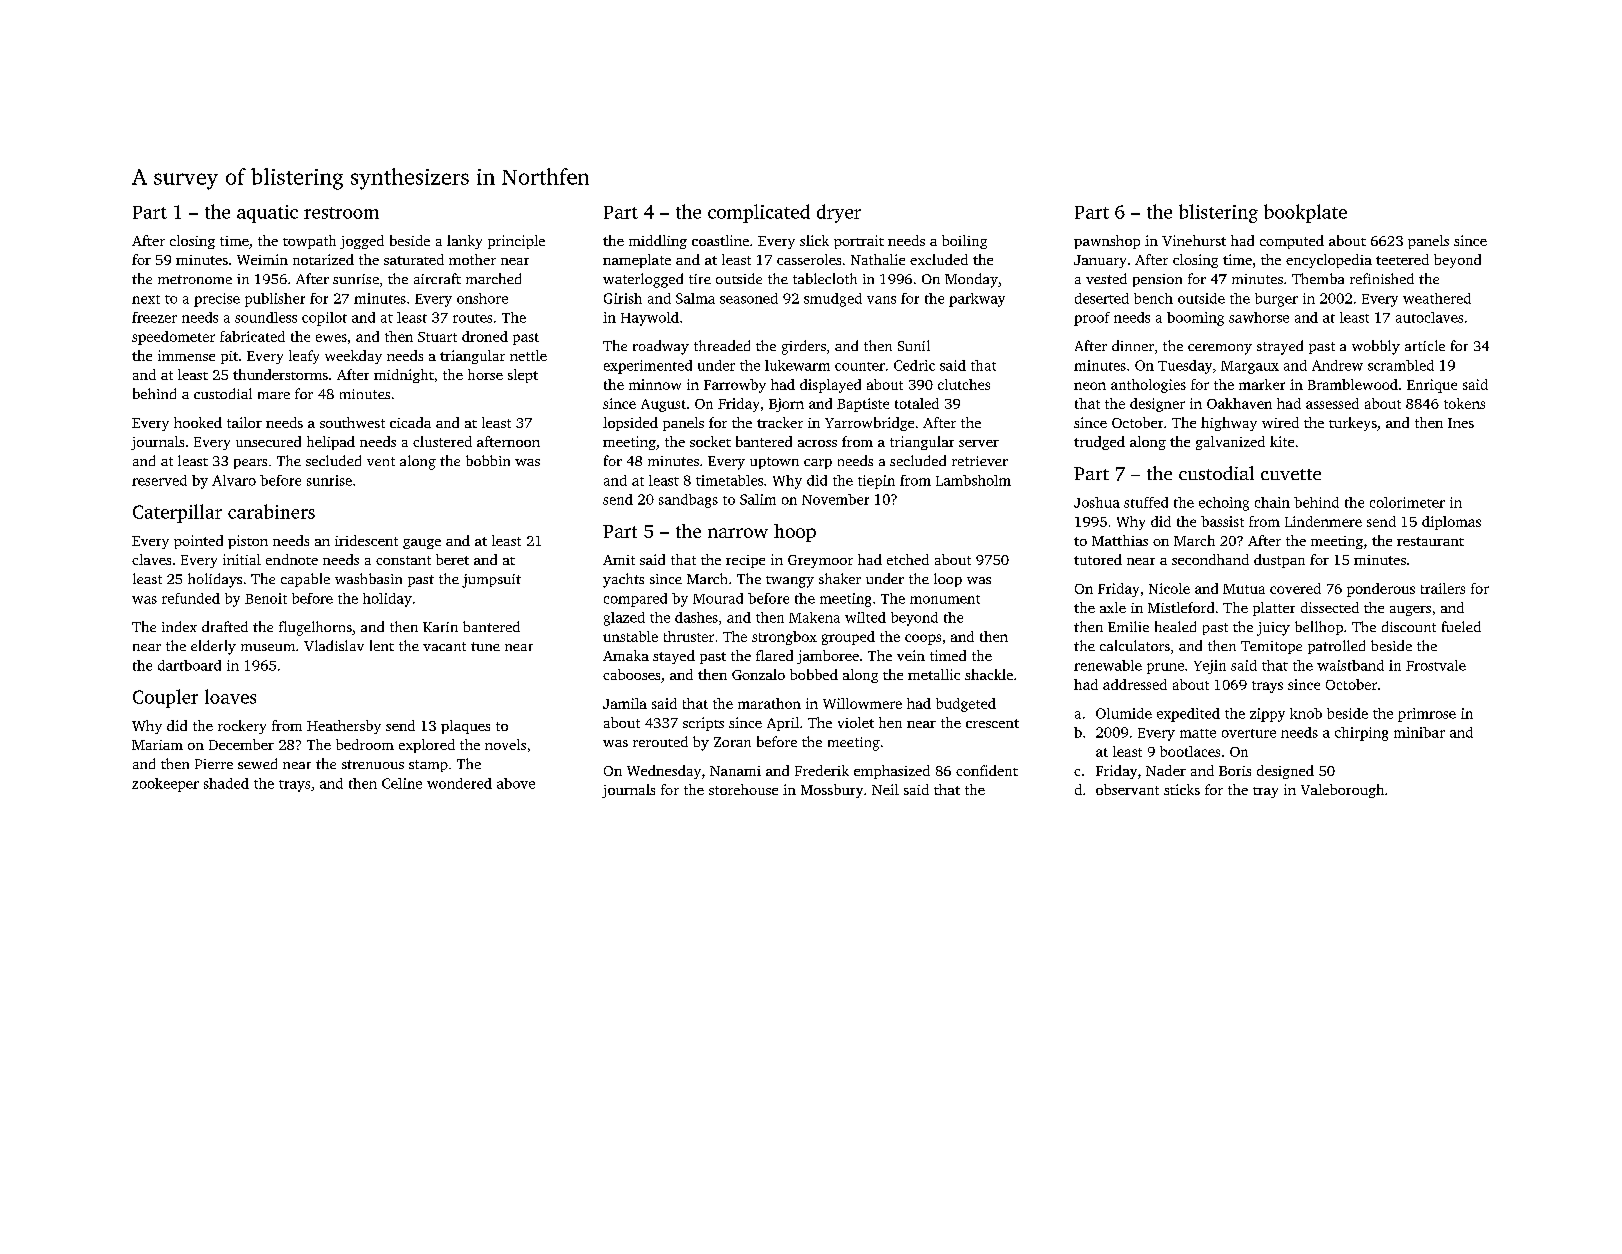  Describe the element at coordinates (623, 298) in the screenshot. I see `Girish` at that location.
